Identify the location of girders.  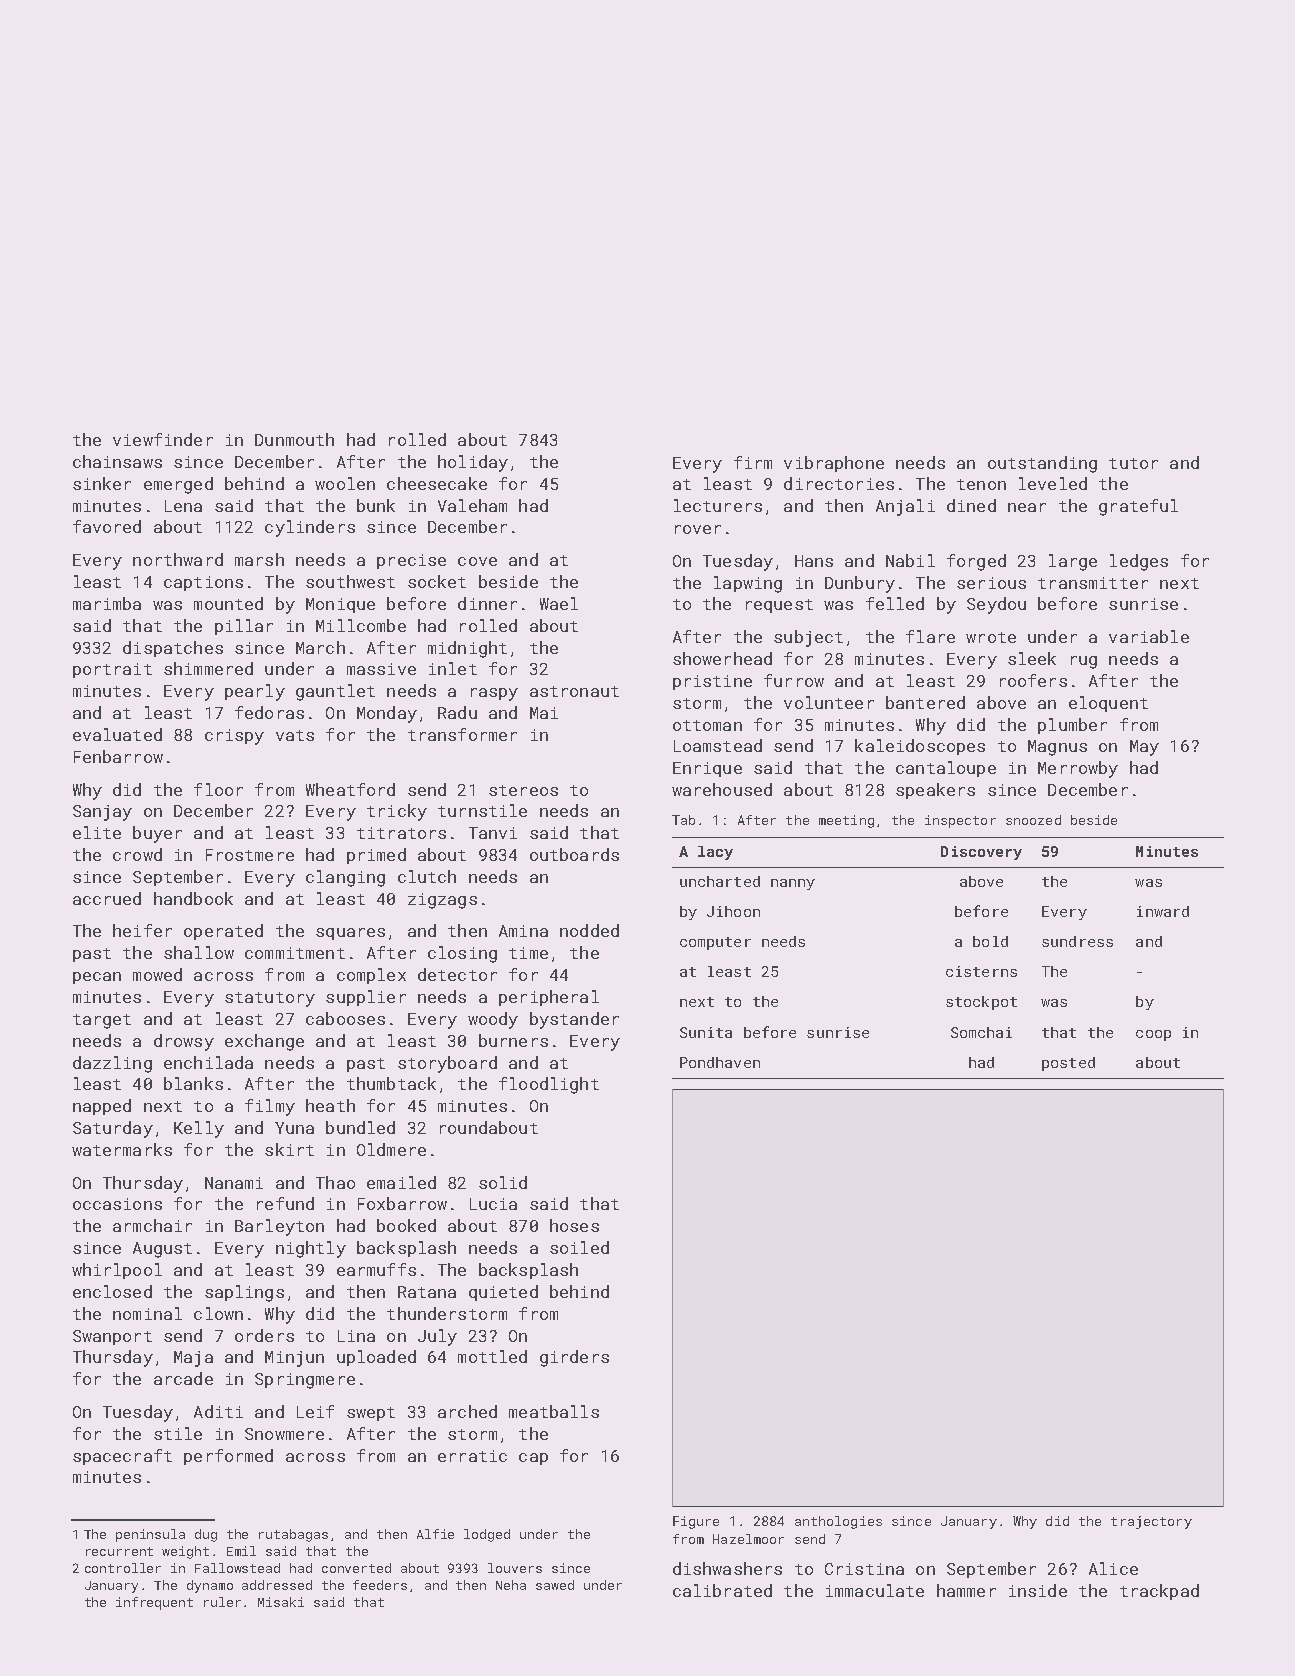
(574, 1358).
